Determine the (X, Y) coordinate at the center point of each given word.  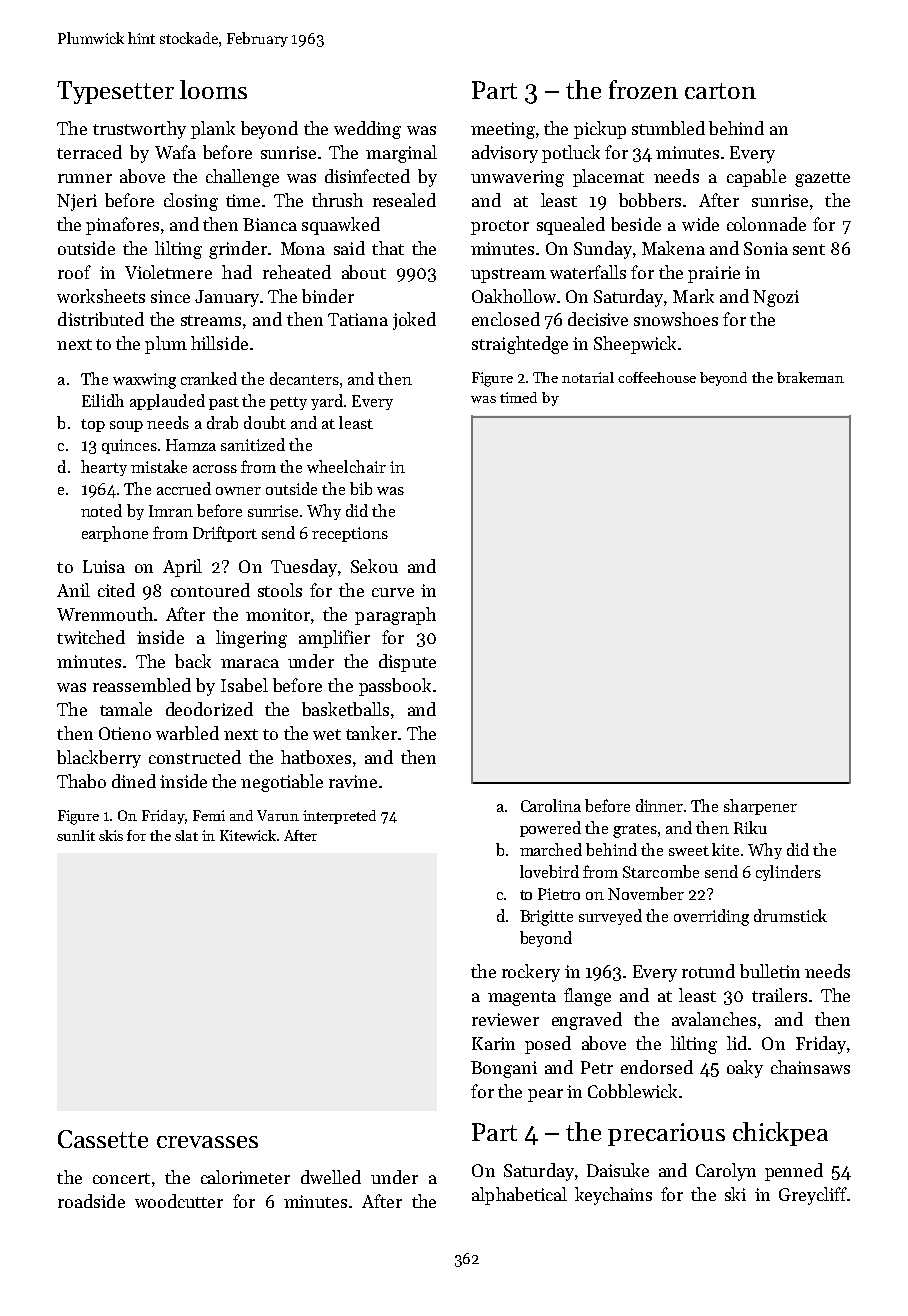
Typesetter (115, 92)
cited (116, 590)
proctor (500, 227)
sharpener (760, 807)
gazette (822, 179)
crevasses (207, 1142)
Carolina (551, 805)
